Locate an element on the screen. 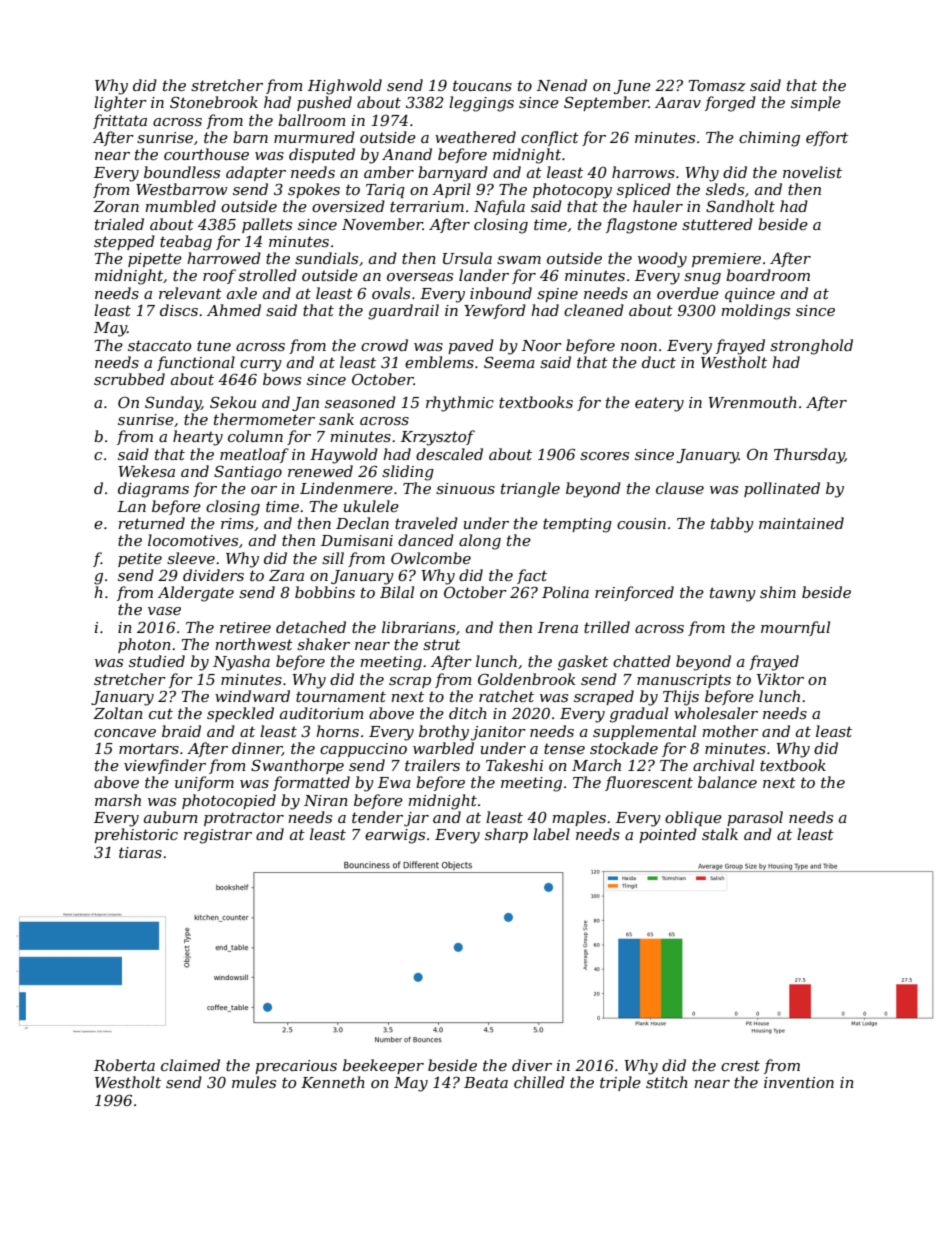 The width and height of the screenshot is (952, 1233). precarious is located at coordinates (296, 1067).
